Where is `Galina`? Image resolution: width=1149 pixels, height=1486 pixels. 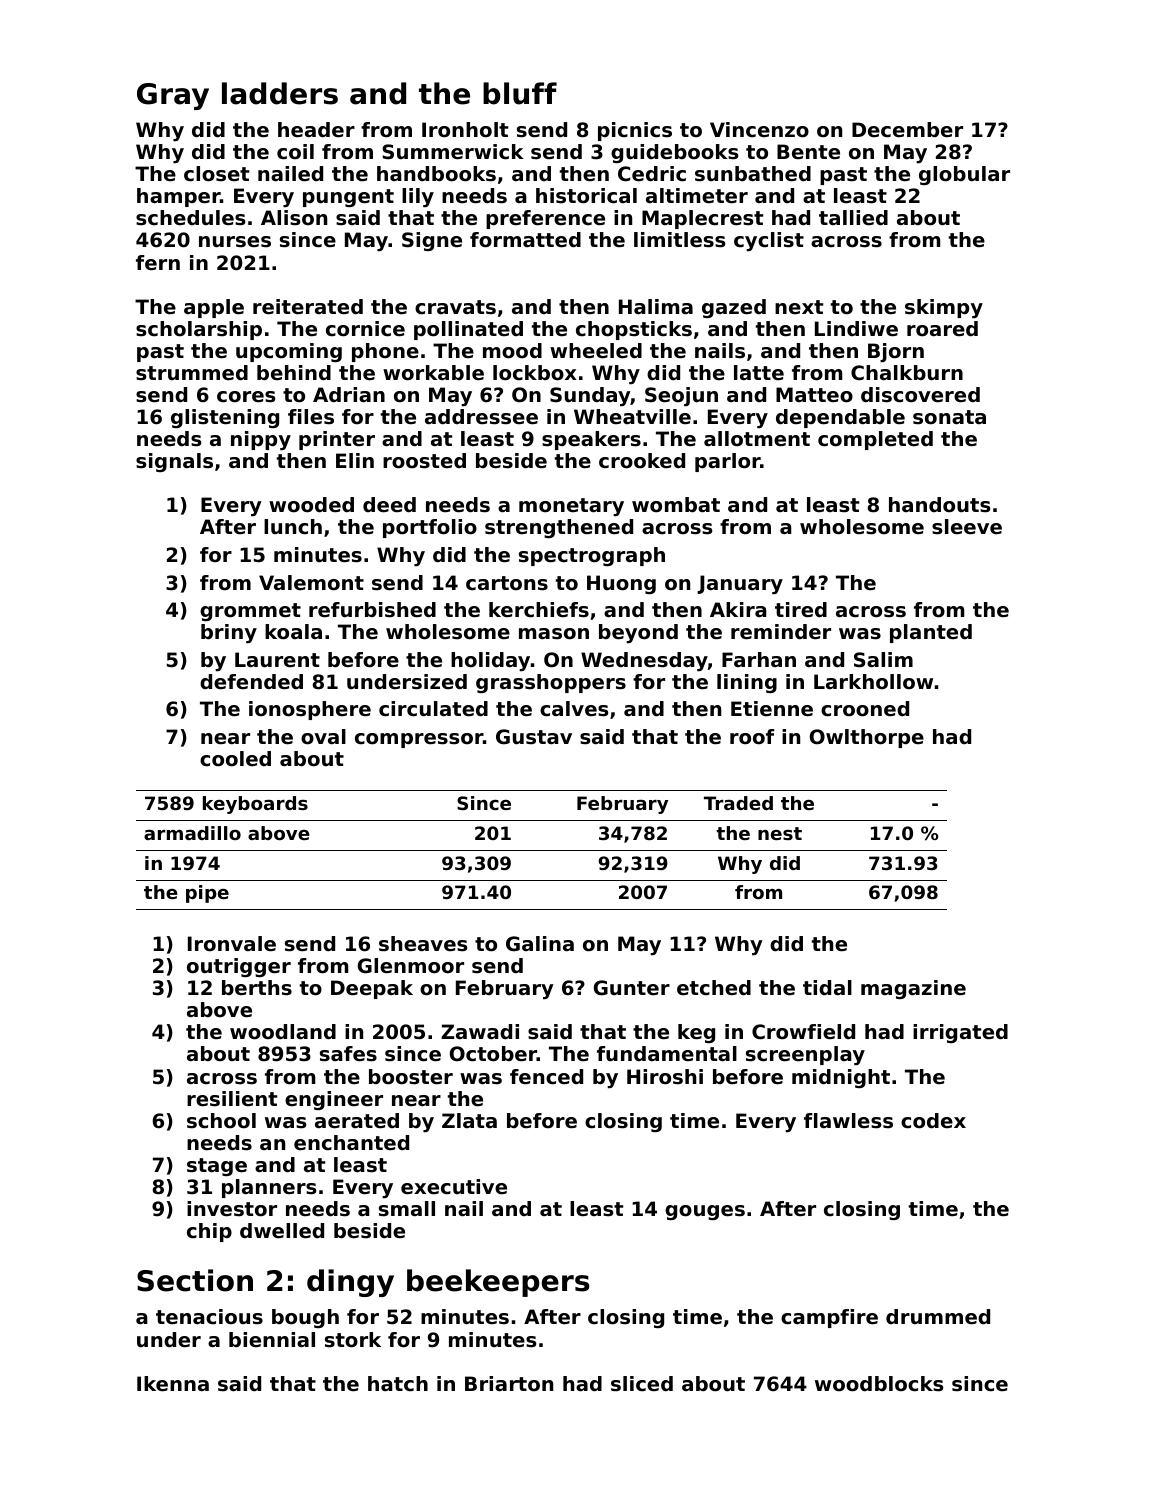
Galina is located at coordinates (540, 944).
